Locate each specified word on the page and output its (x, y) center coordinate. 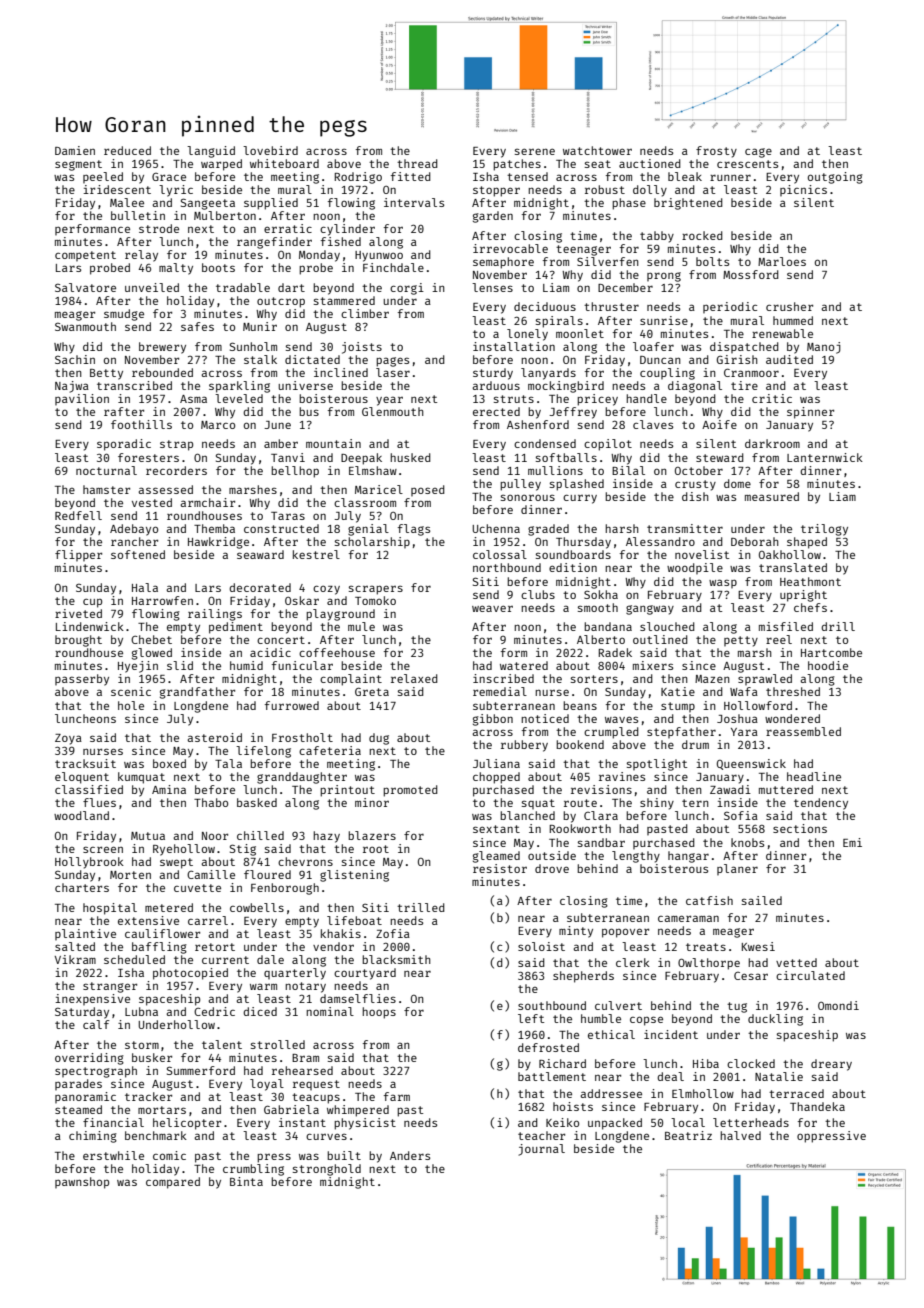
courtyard (365, 974)
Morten (130, 875)
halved (740, 1135)
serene (535, 151)
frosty (716, 152)
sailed (762, 900)
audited (789, 359)
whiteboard (284, 163)
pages (392, 362)
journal (541, 1150)
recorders (176, 470)
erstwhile (113, 1155)
